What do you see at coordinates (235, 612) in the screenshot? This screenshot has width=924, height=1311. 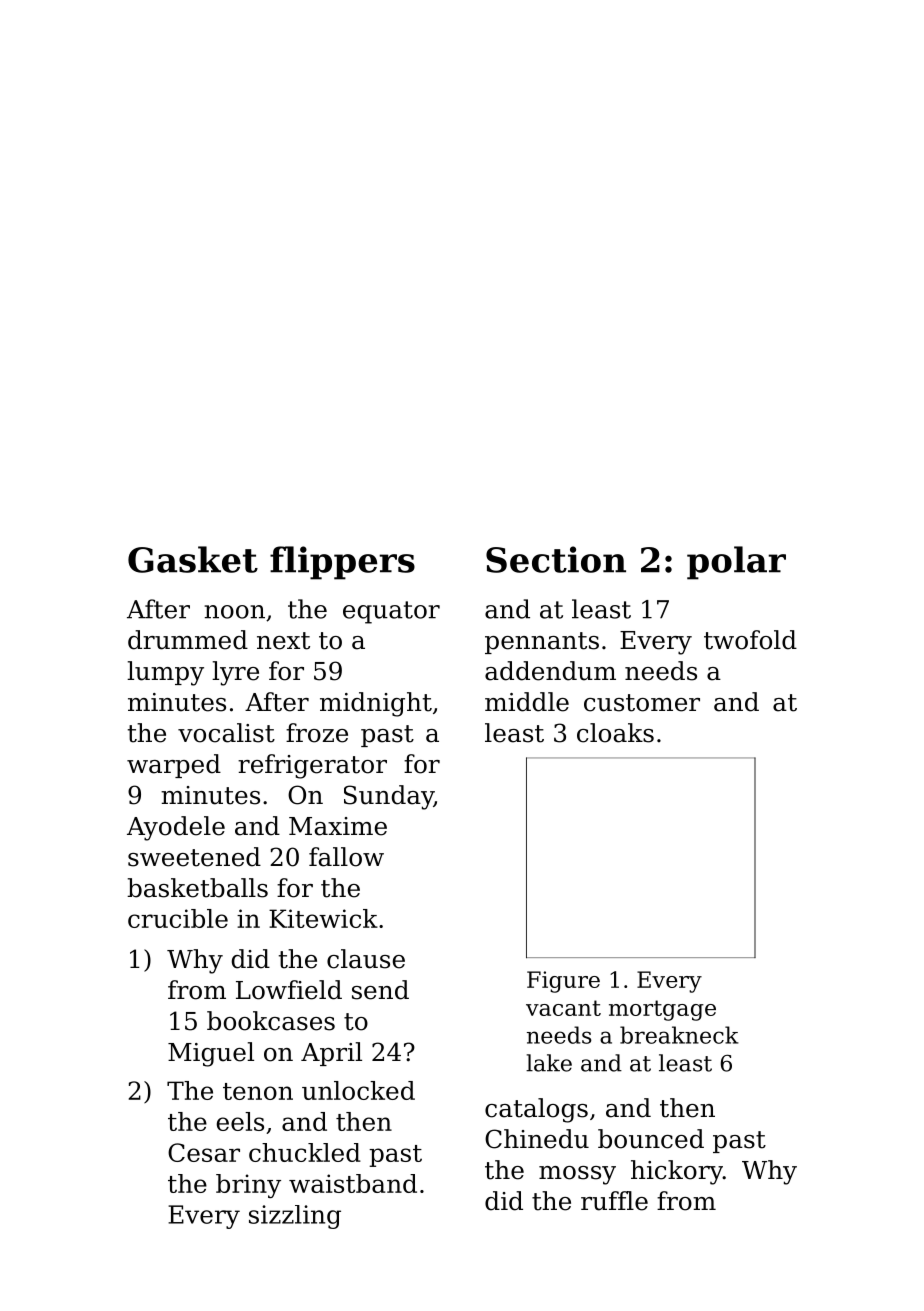 I see `noon` at bounding box center [235, 612].
